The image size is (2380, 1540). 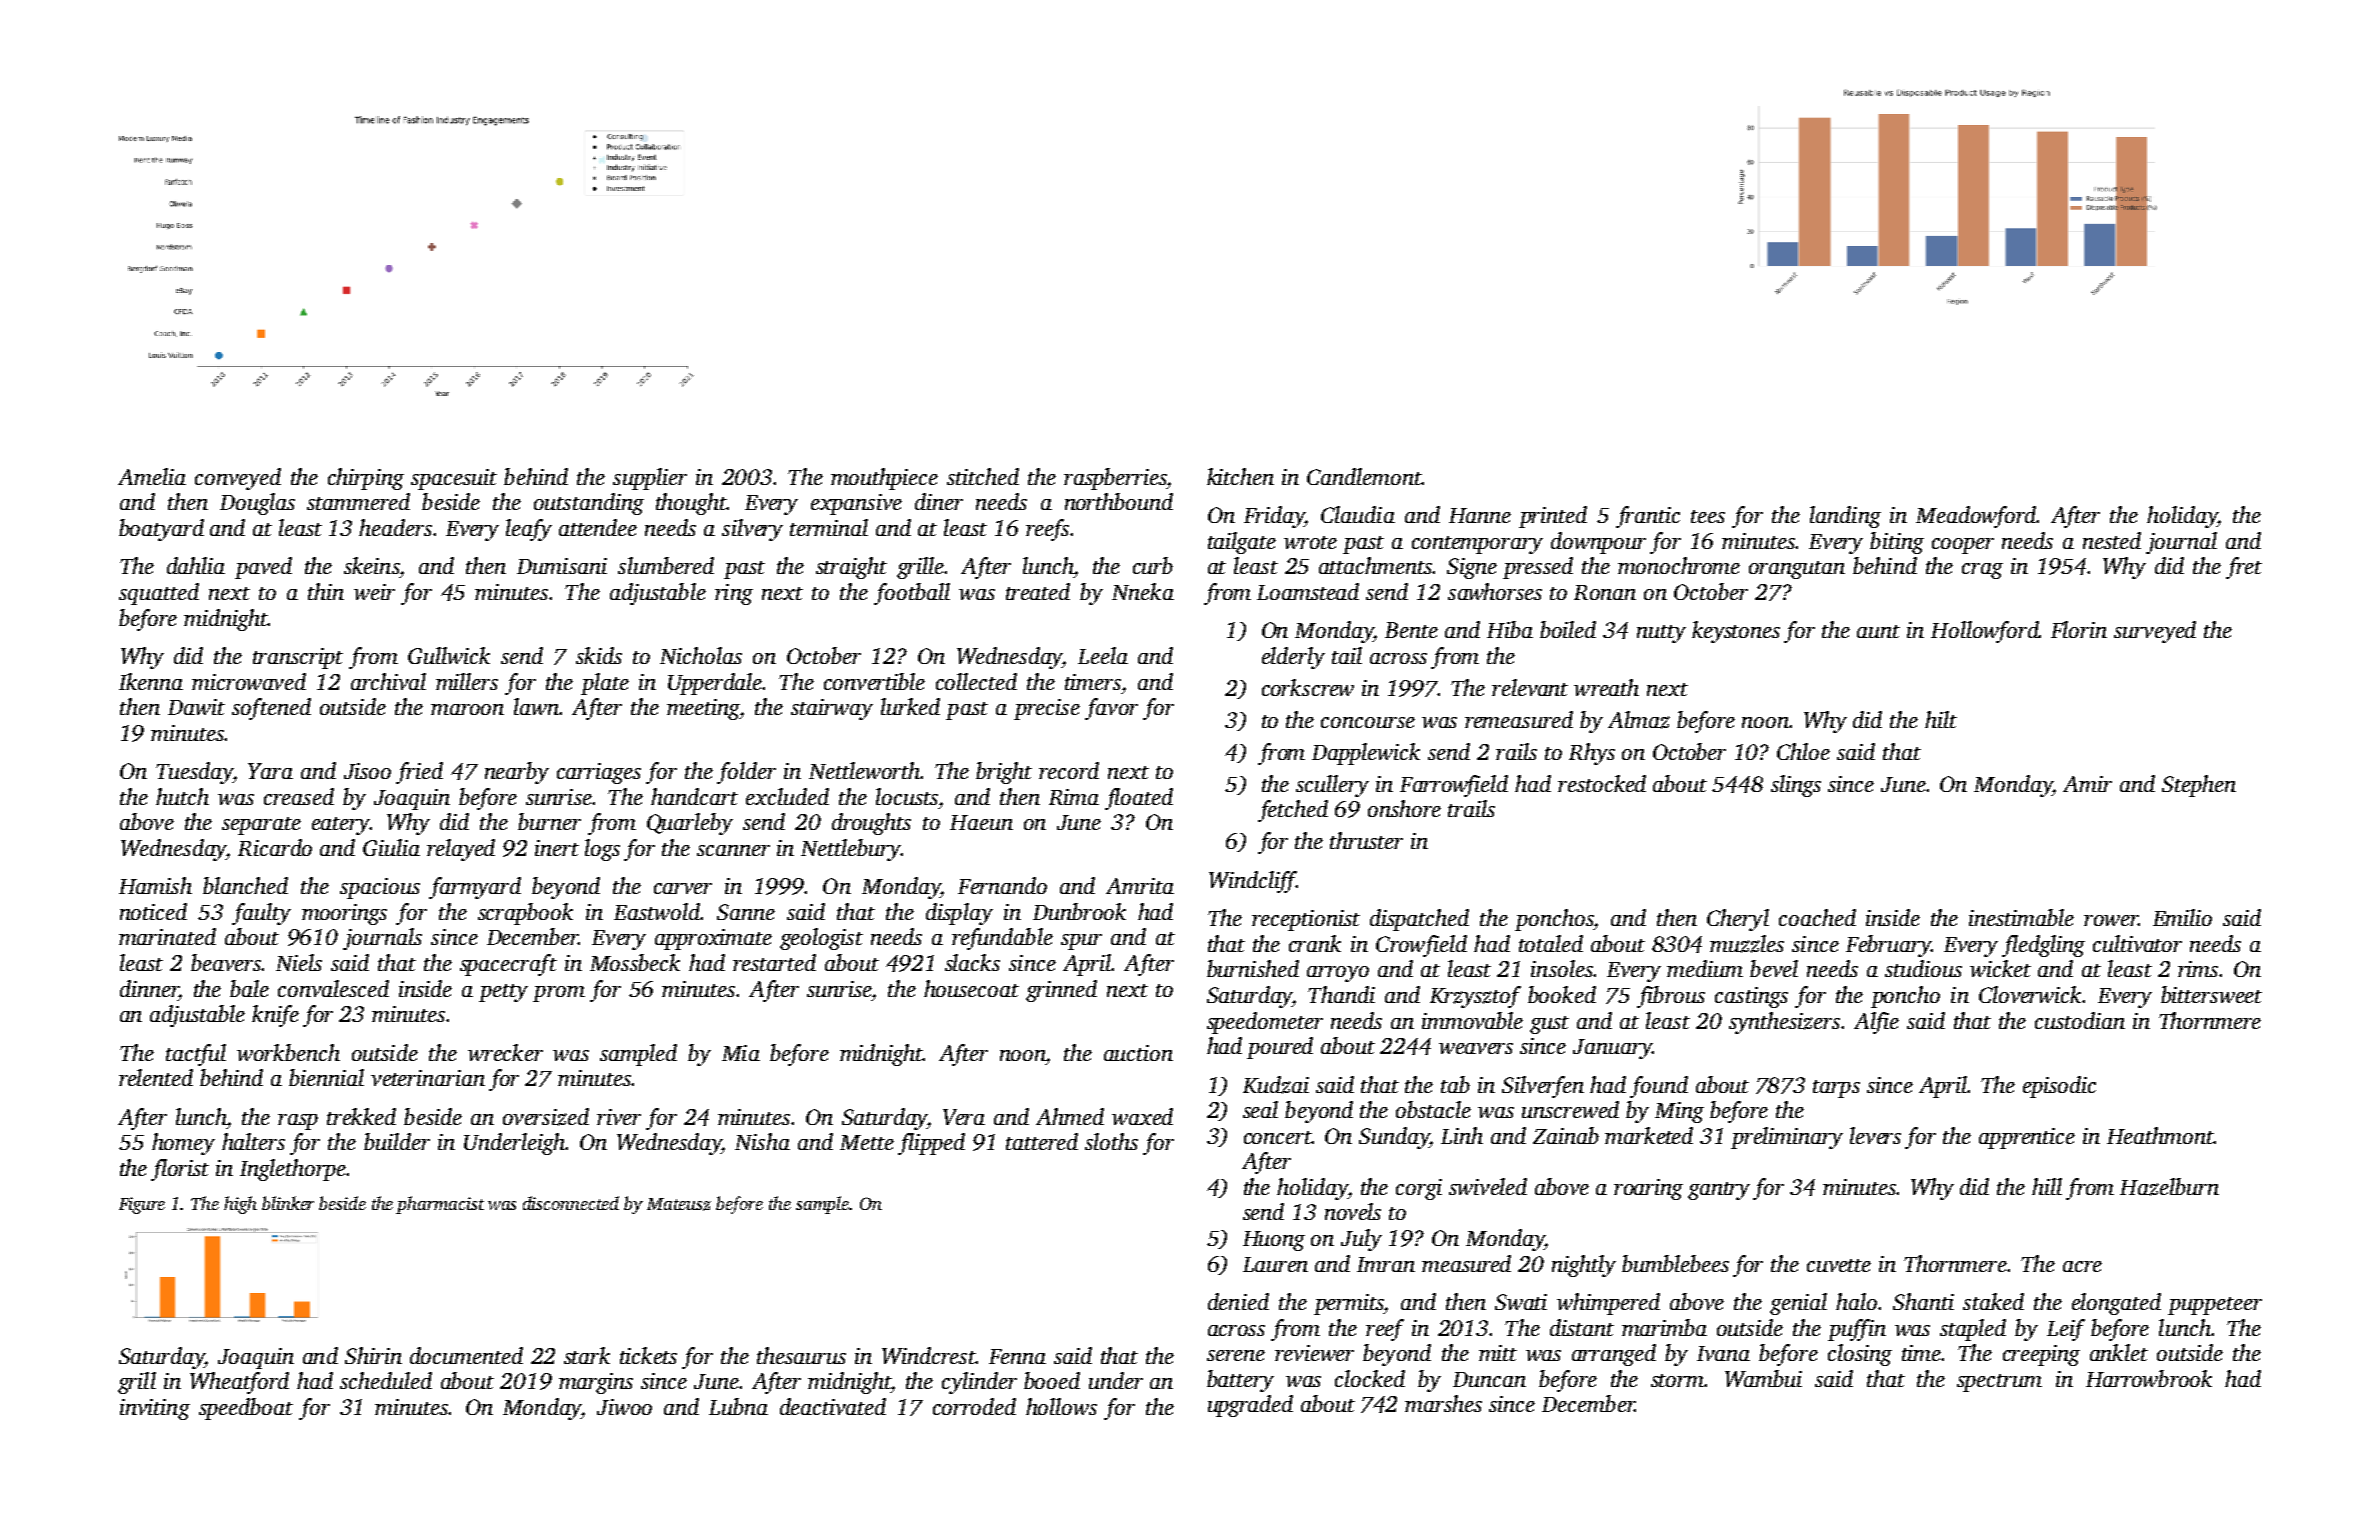 What do you see at coordinates (1111, 709) in the screenshot?
I see `favor` at bounding box center [1111, 709].
